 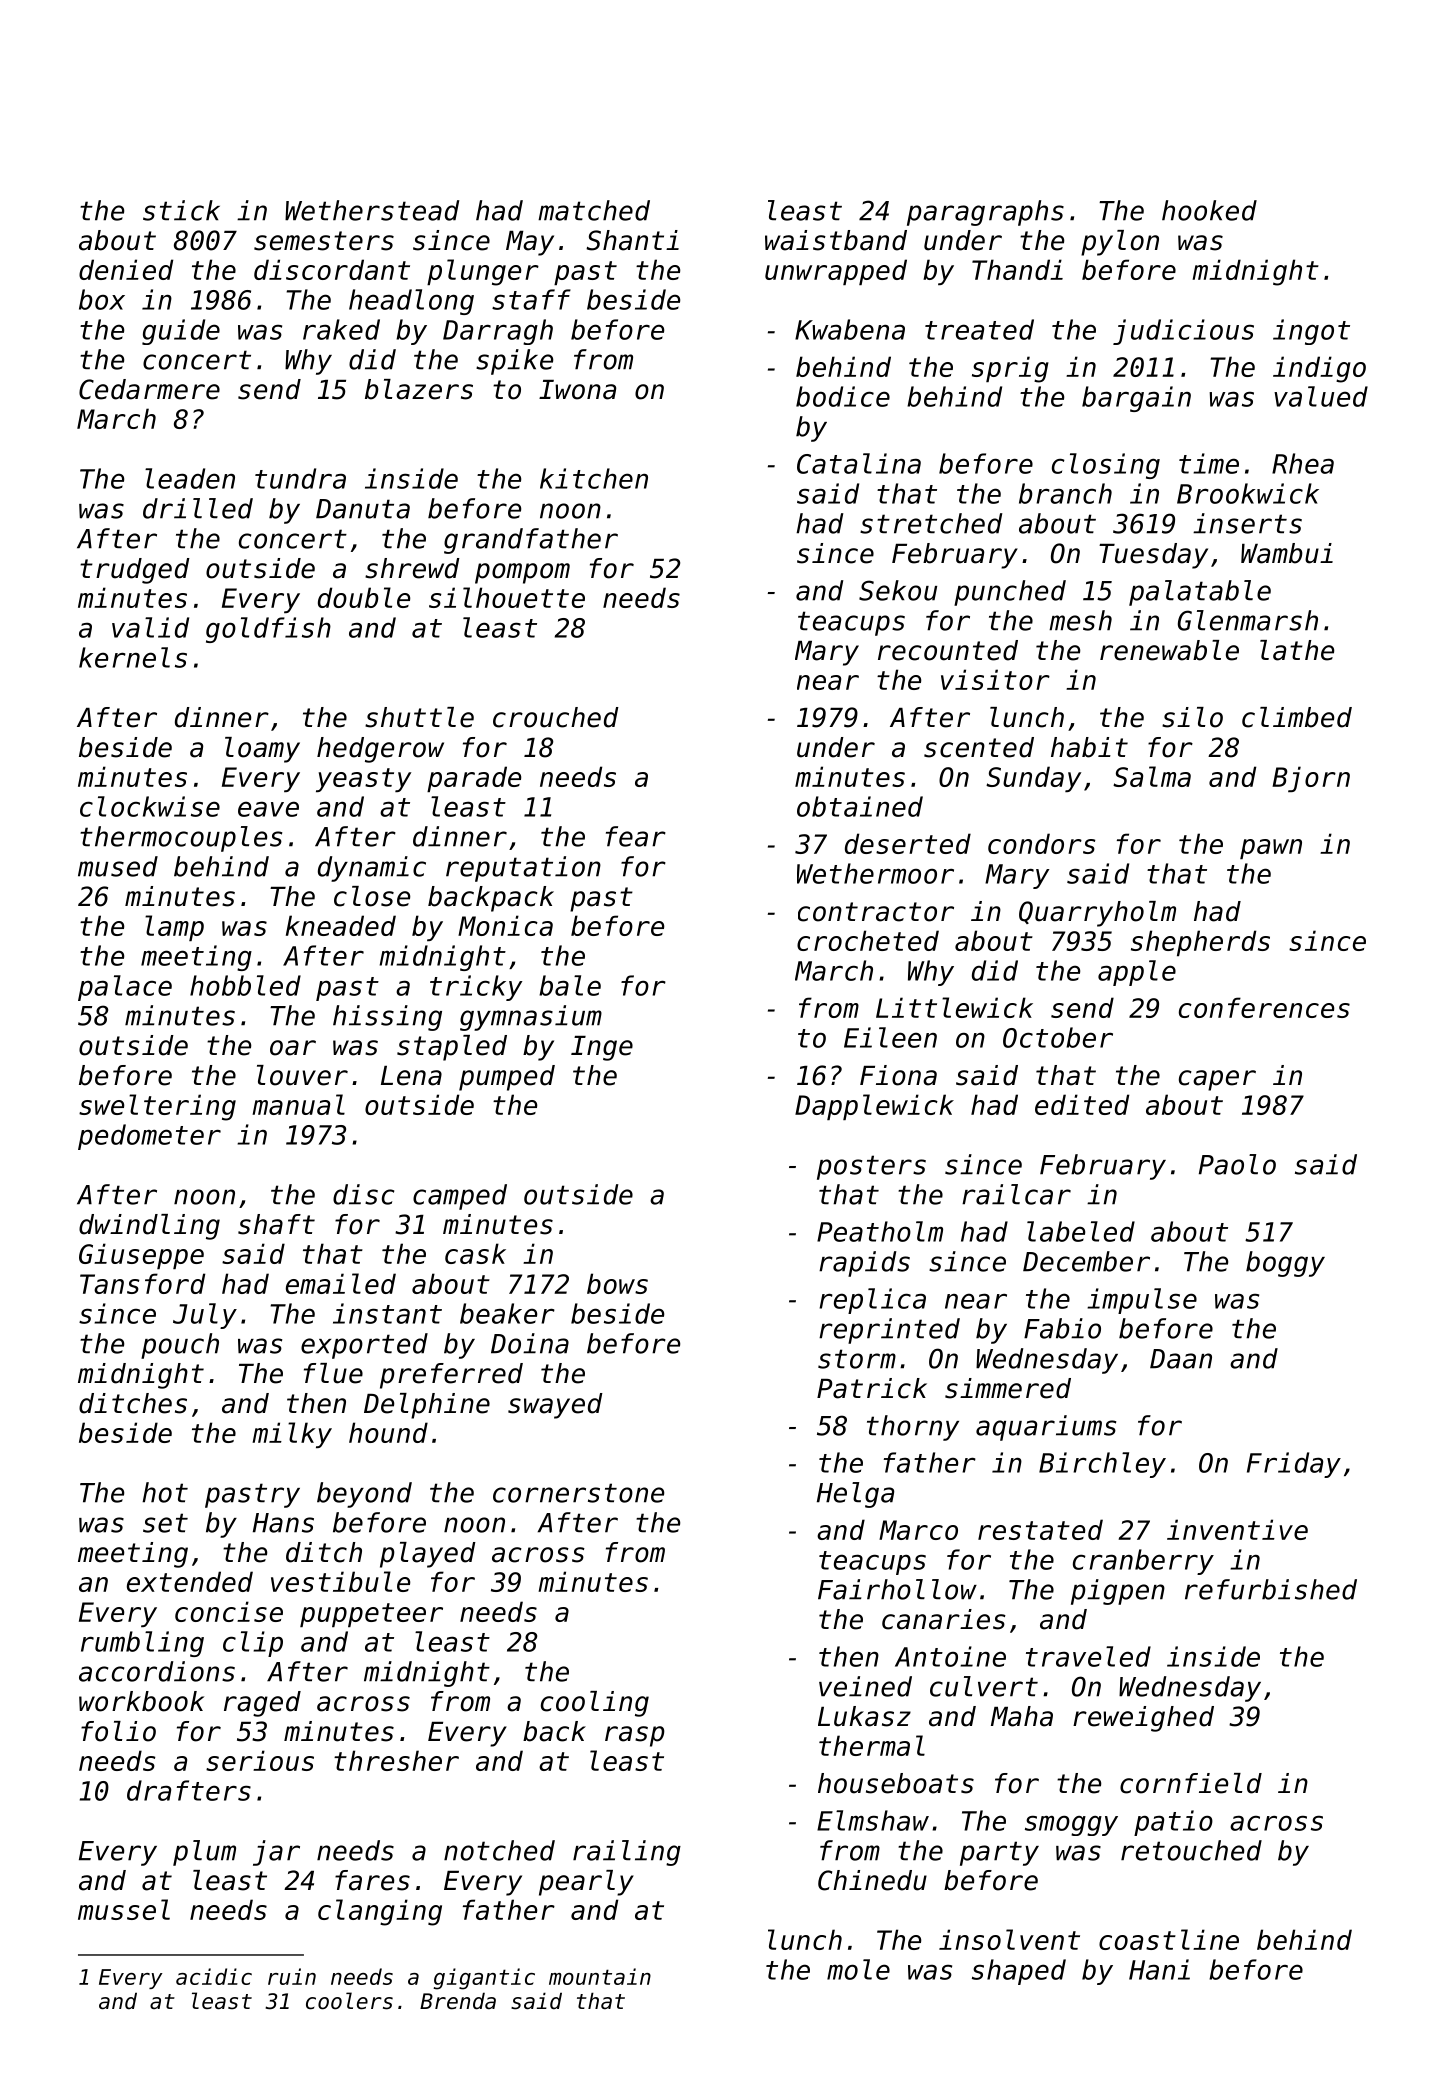 What do you see at coordinates (181, 839) in the screenshot?
I see `thermocouples` at bounding box center [181, 839].
